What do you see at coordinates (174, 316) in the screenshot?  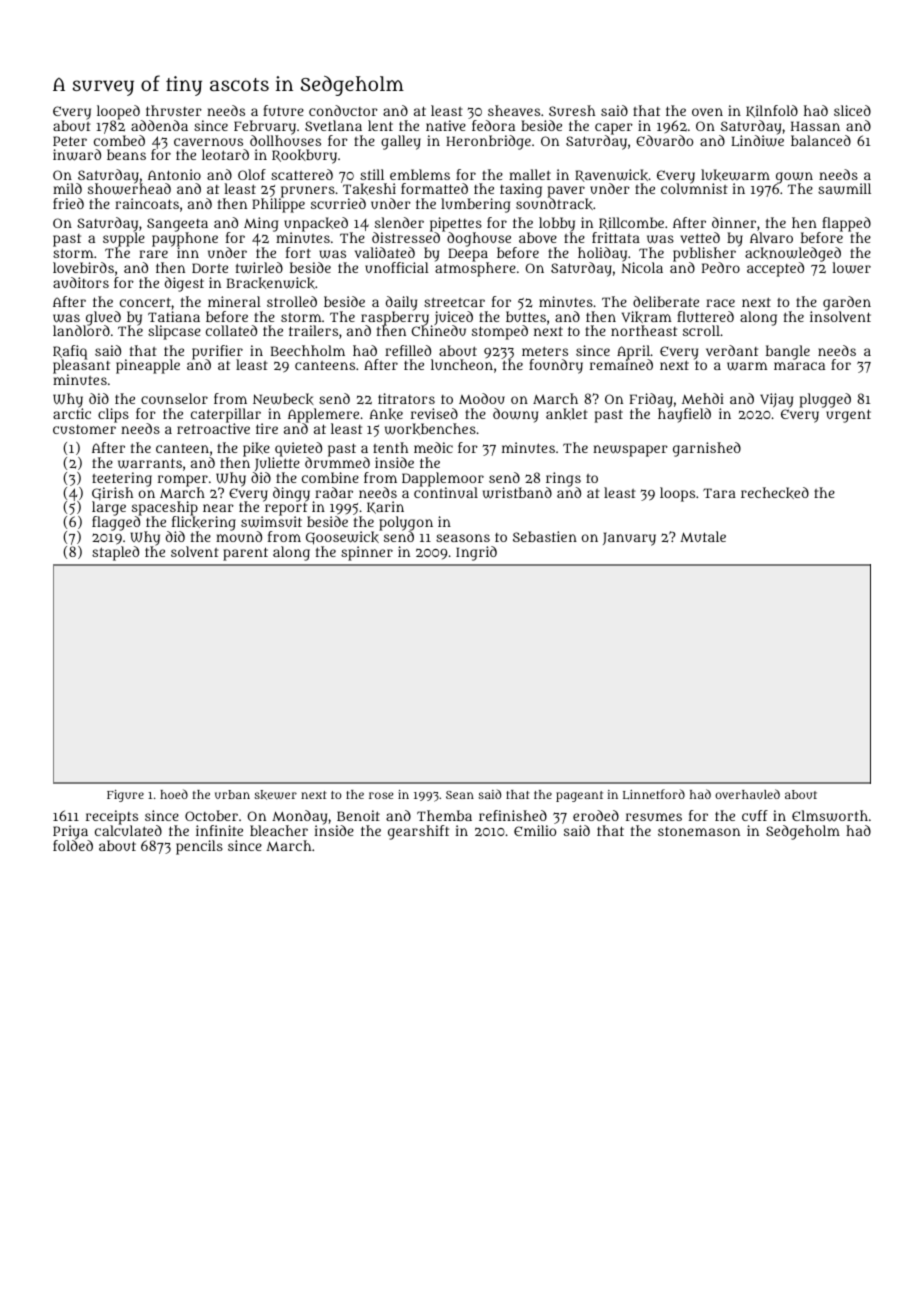 I see `Tatiana` at bounding box center [174, 316].
